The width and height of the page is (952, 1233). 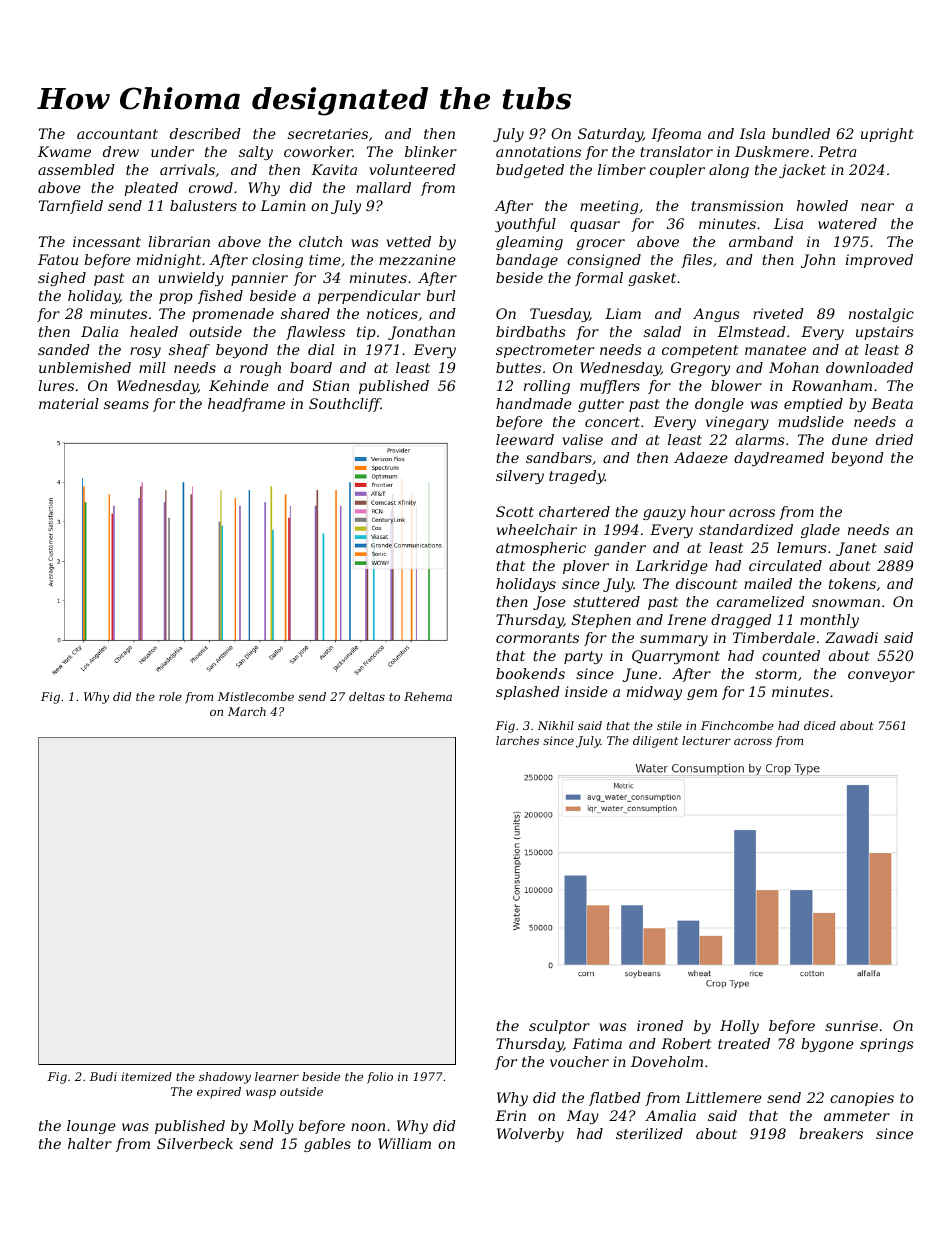 I want to click on Tarnfield, so click(x=71, y=207).
